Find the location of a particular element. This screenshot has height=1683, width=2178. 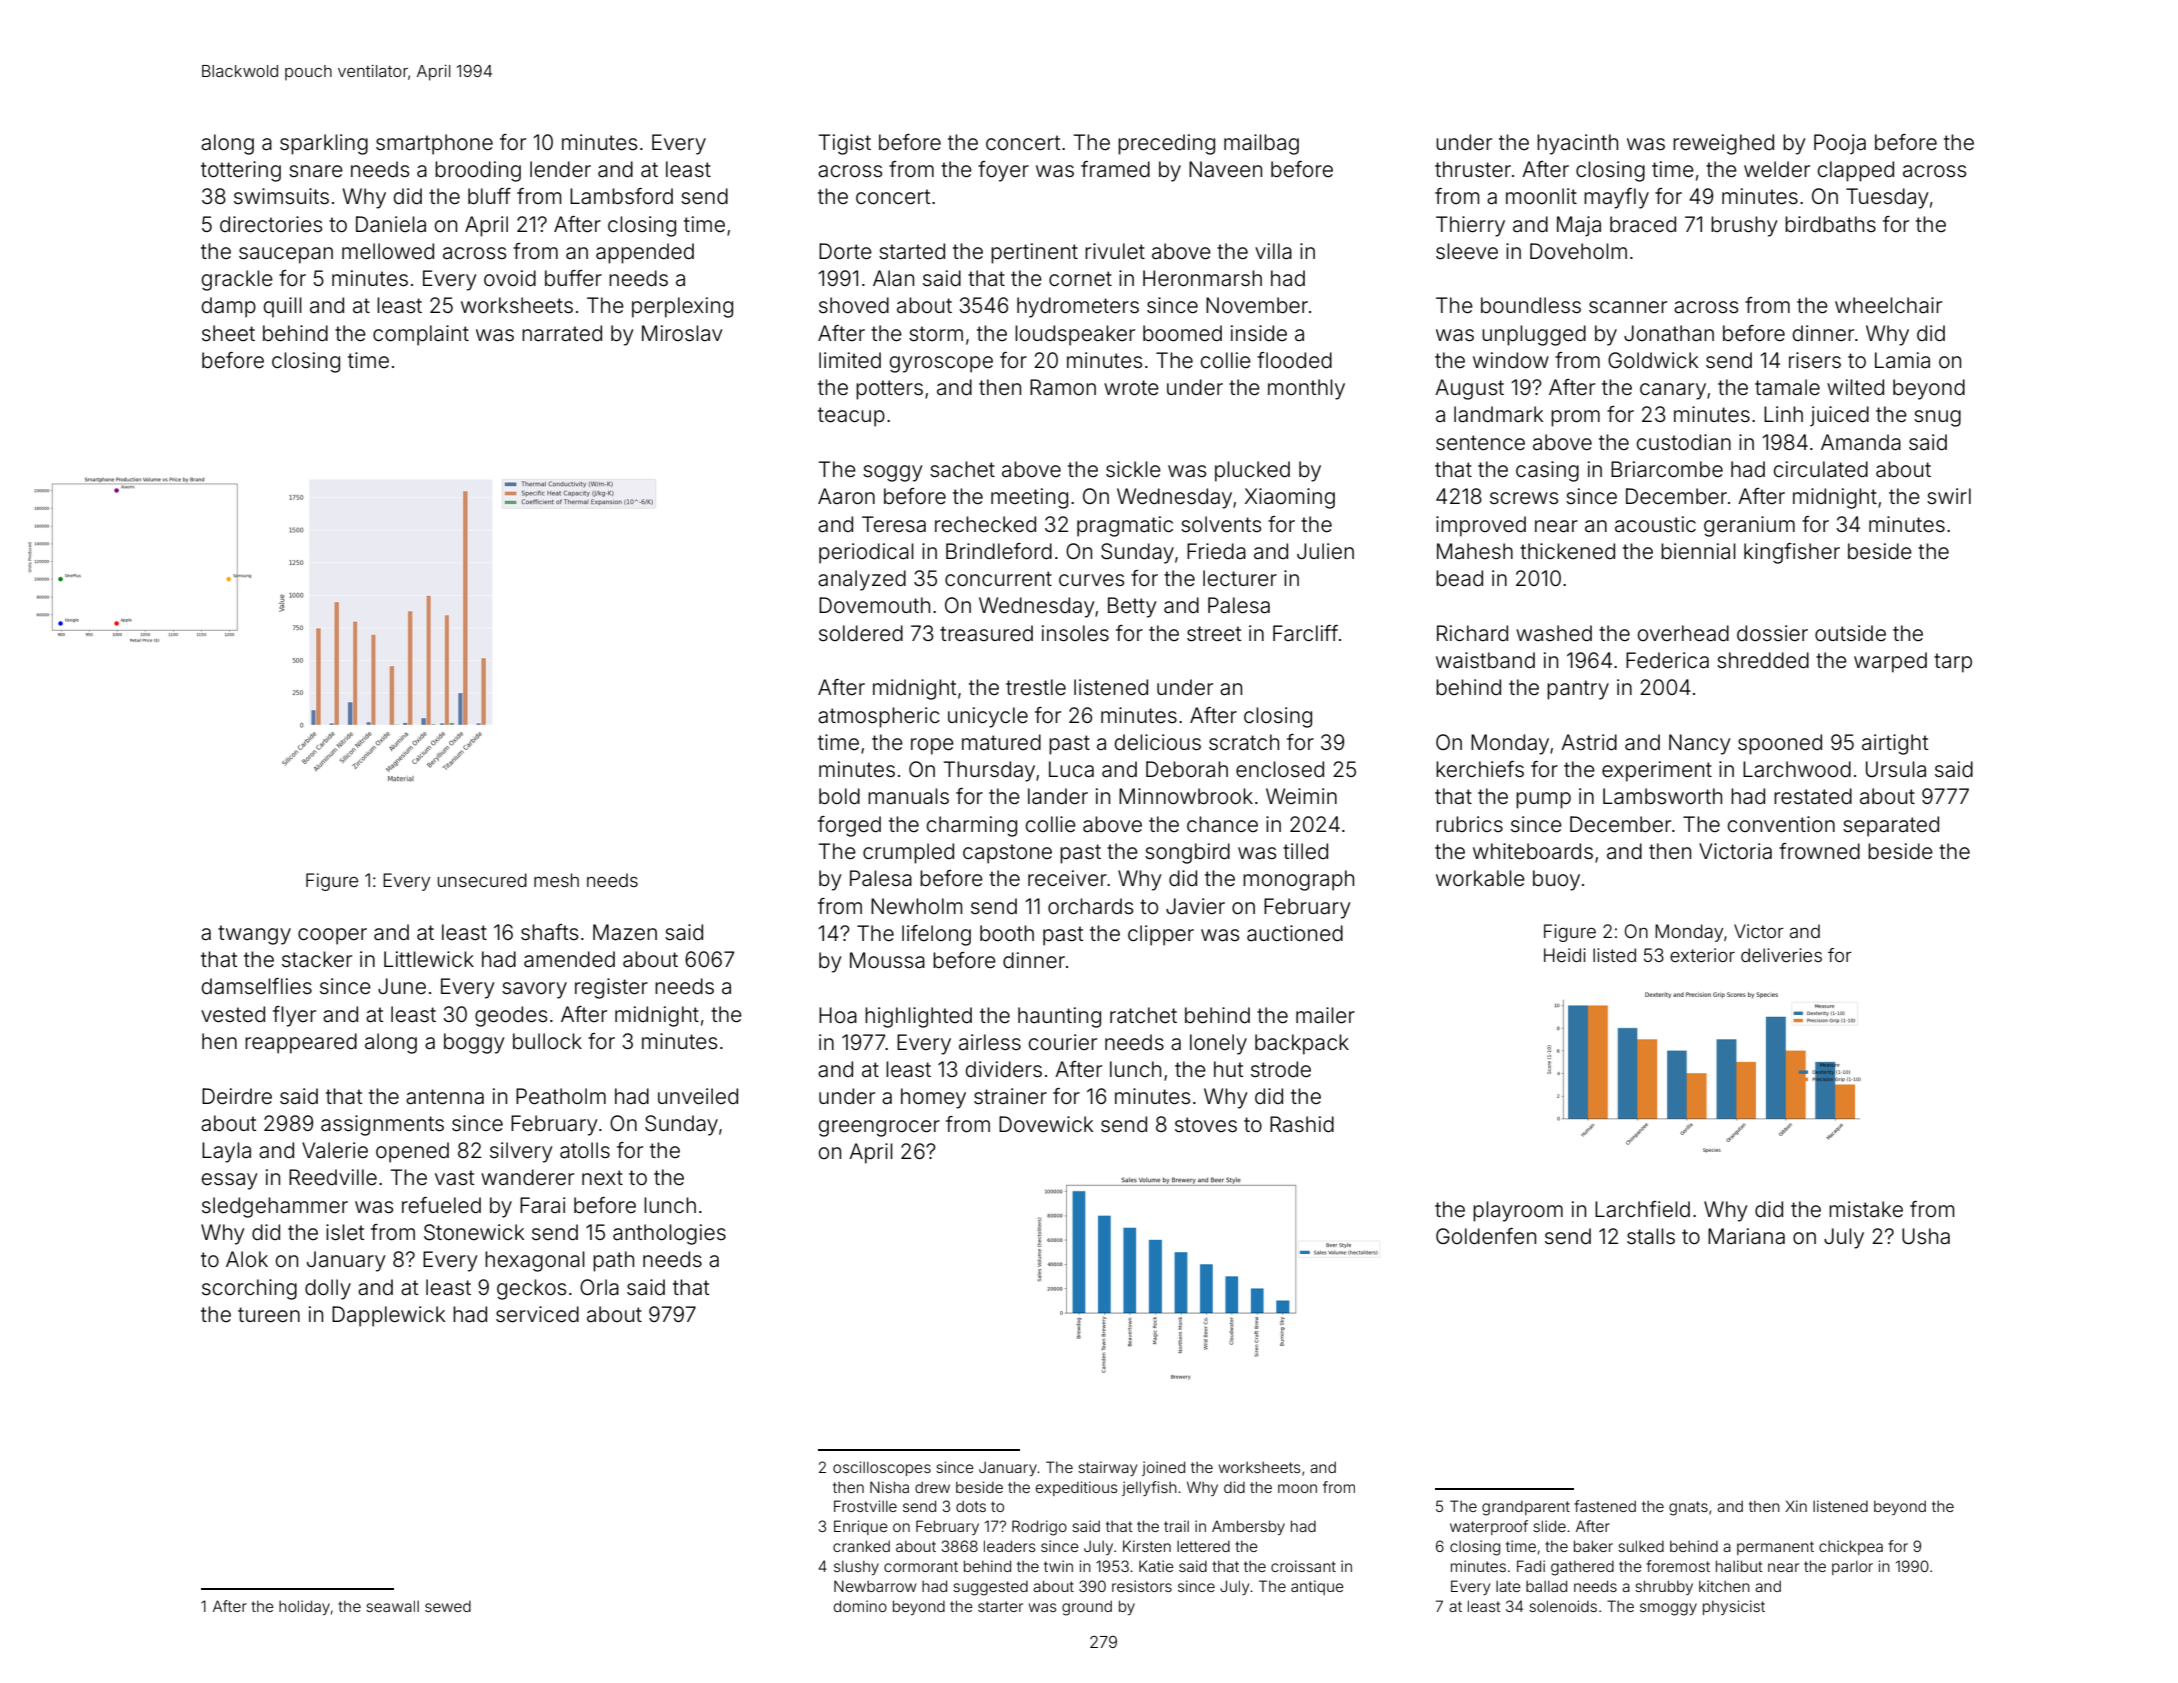

Miroslav is located at coordinates (682, 333).
